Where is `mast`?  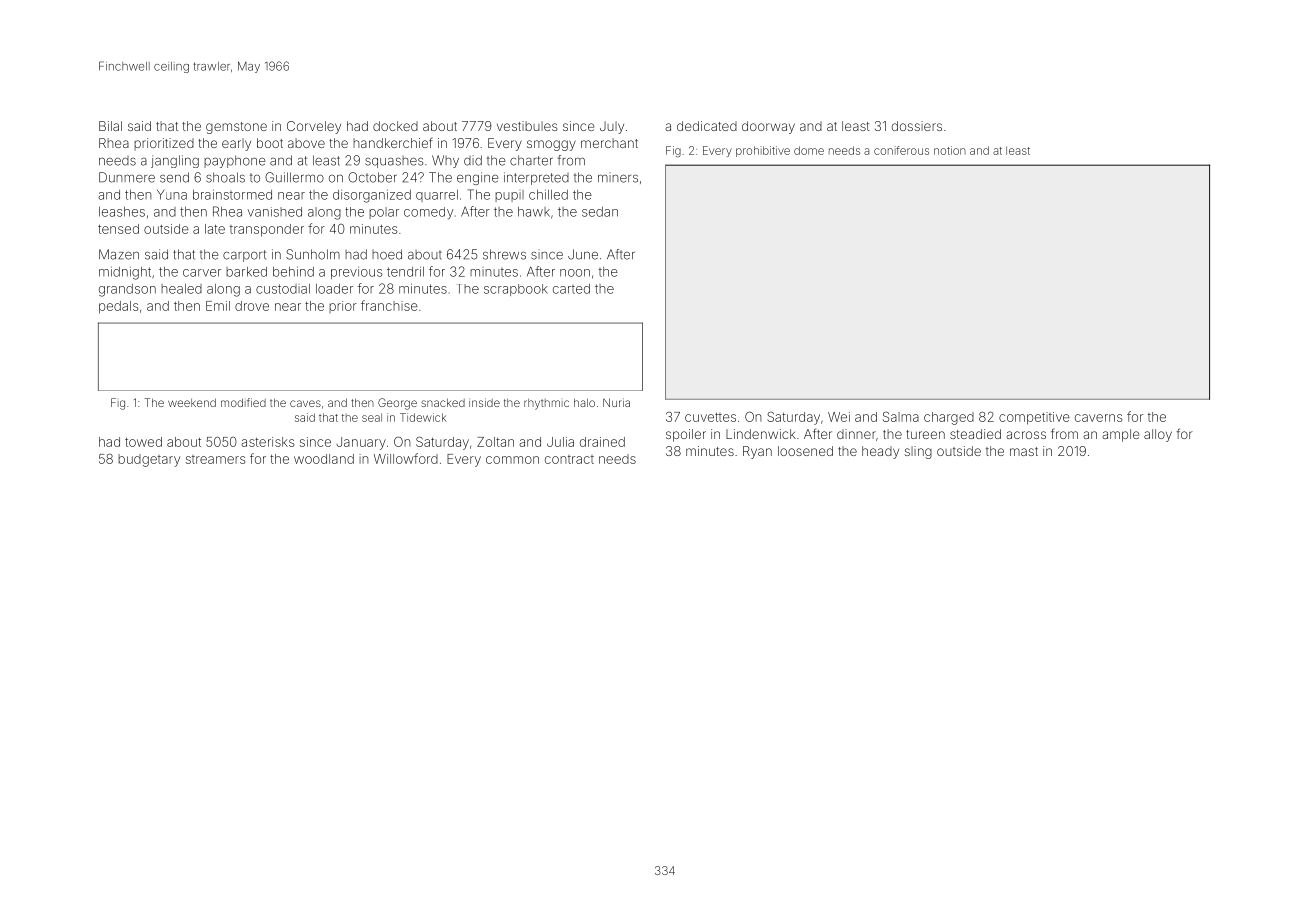
mast is located at coordinates (1024, 451).
